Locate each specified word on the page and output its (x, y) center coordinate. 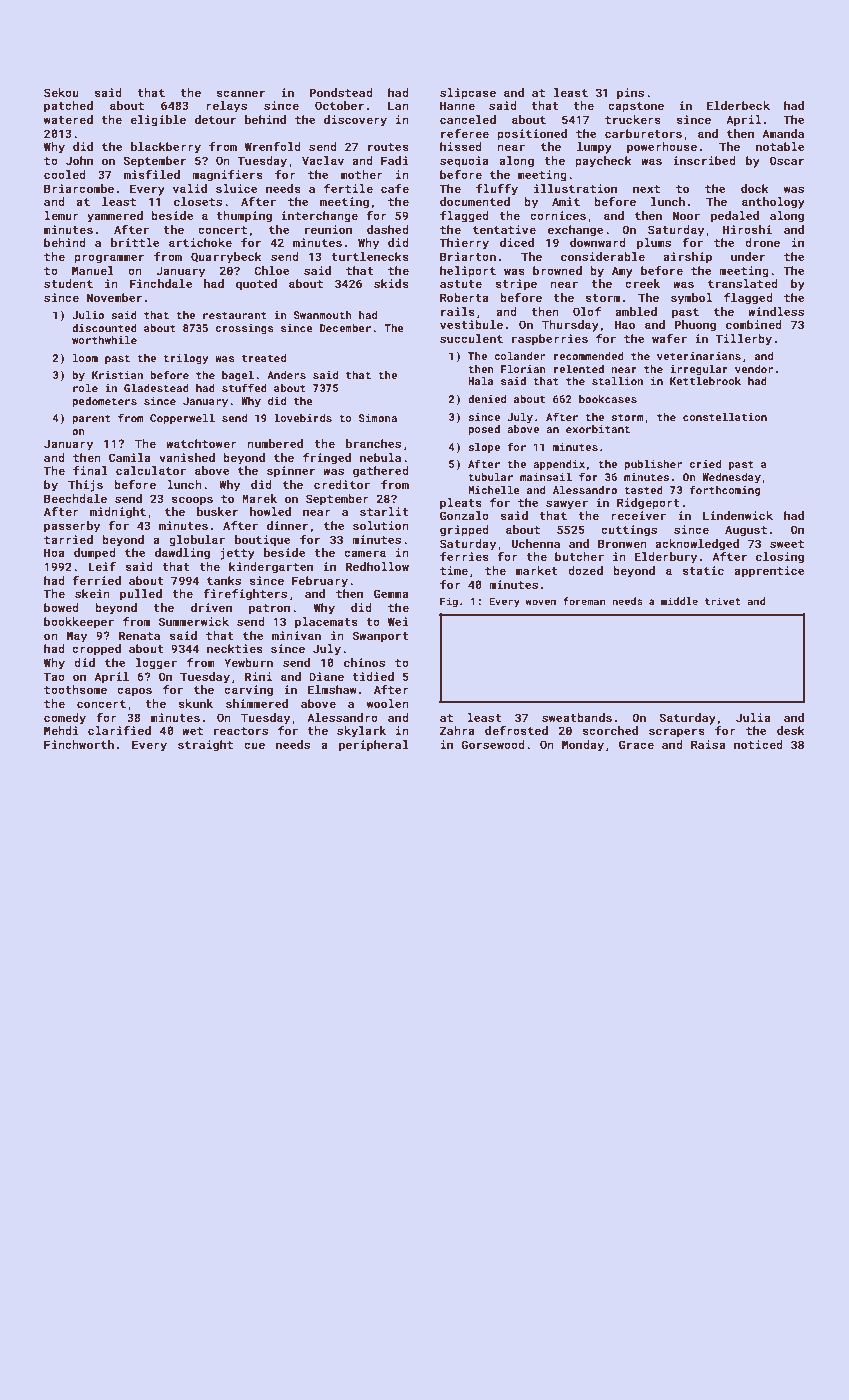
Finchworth (79, 744)
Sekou (61, 92)
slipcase (468, 94)
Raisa (708, 744)
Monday (583, 746)
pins (630, 94)
